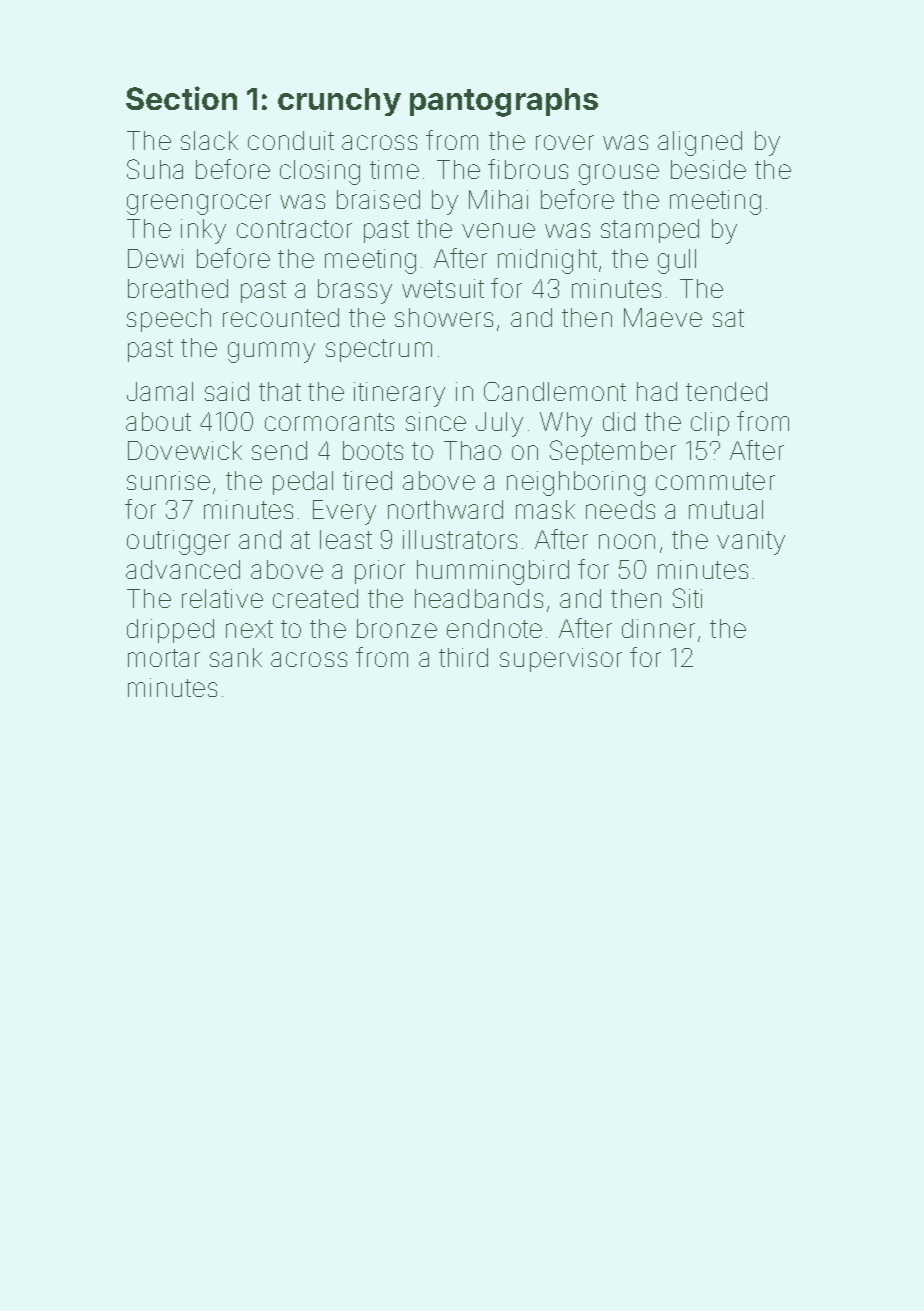 Image resolution: width=924 pixels, height=1311 pixels. I want to click on time, so click(394, 169).
